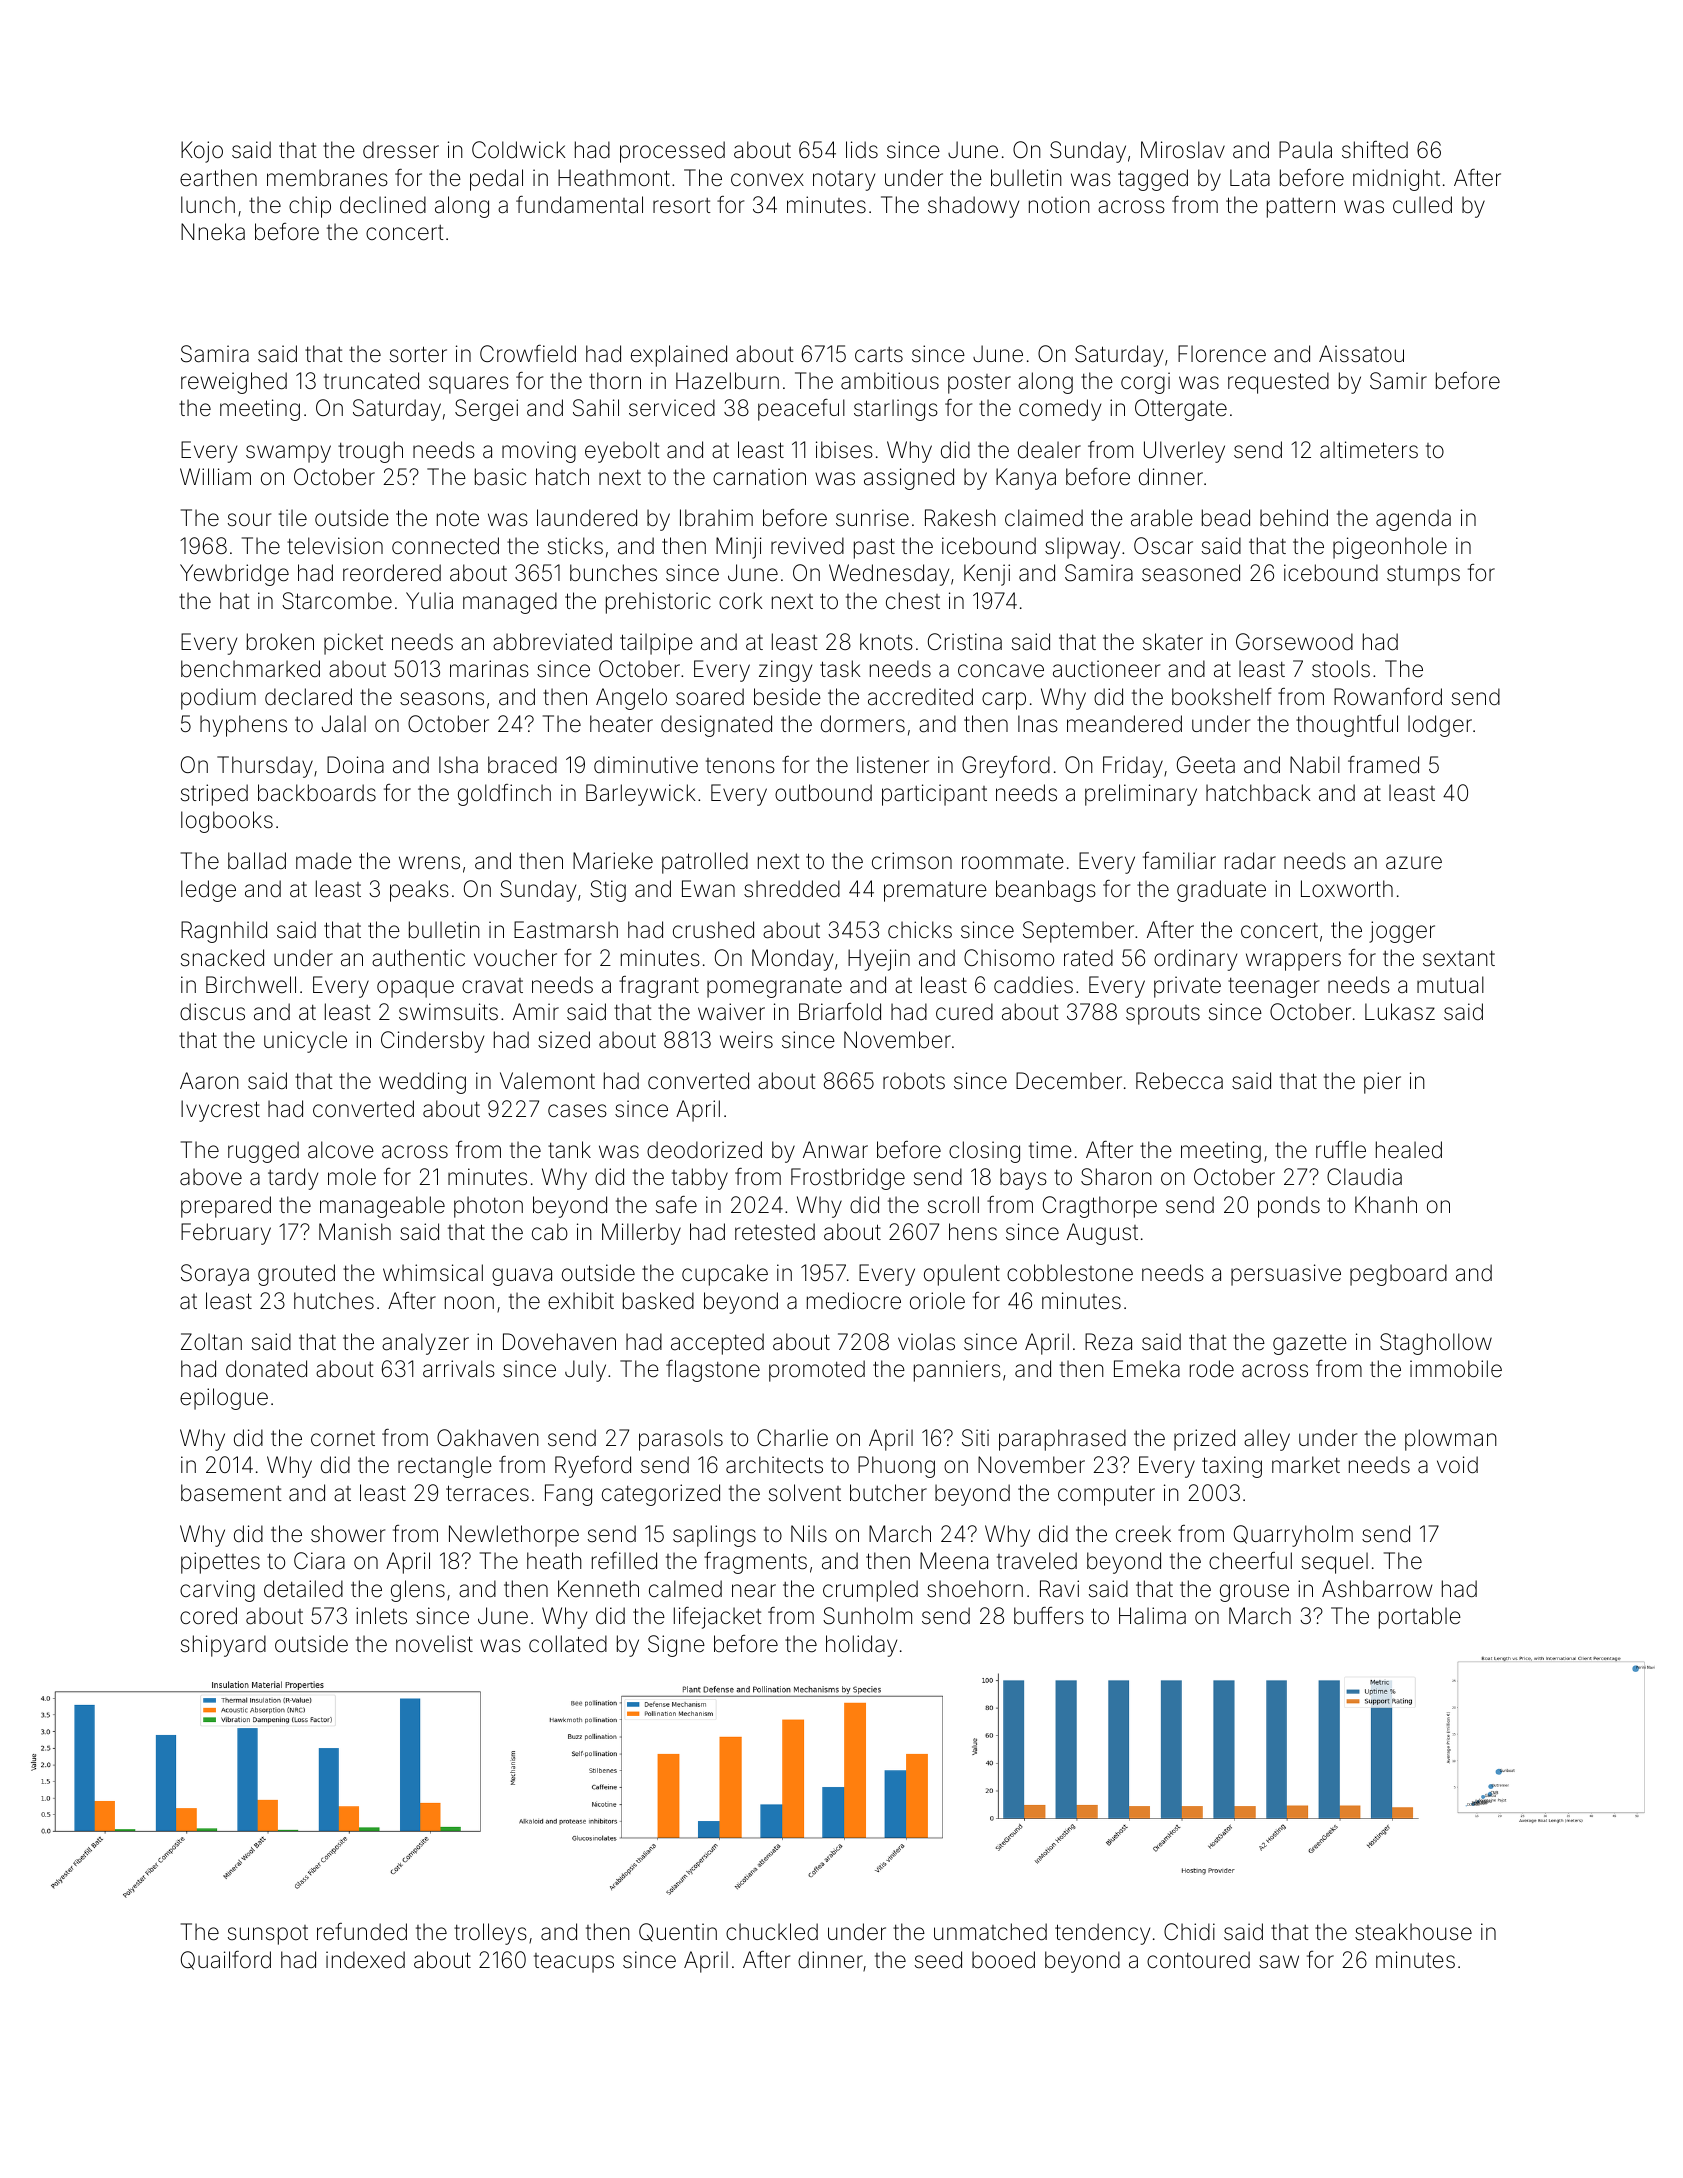 This image has width=1683, height=2178. What do you see at coordinates (528, 354) in the image?
I see `Crowfield` at bounding box center [528, 354].
